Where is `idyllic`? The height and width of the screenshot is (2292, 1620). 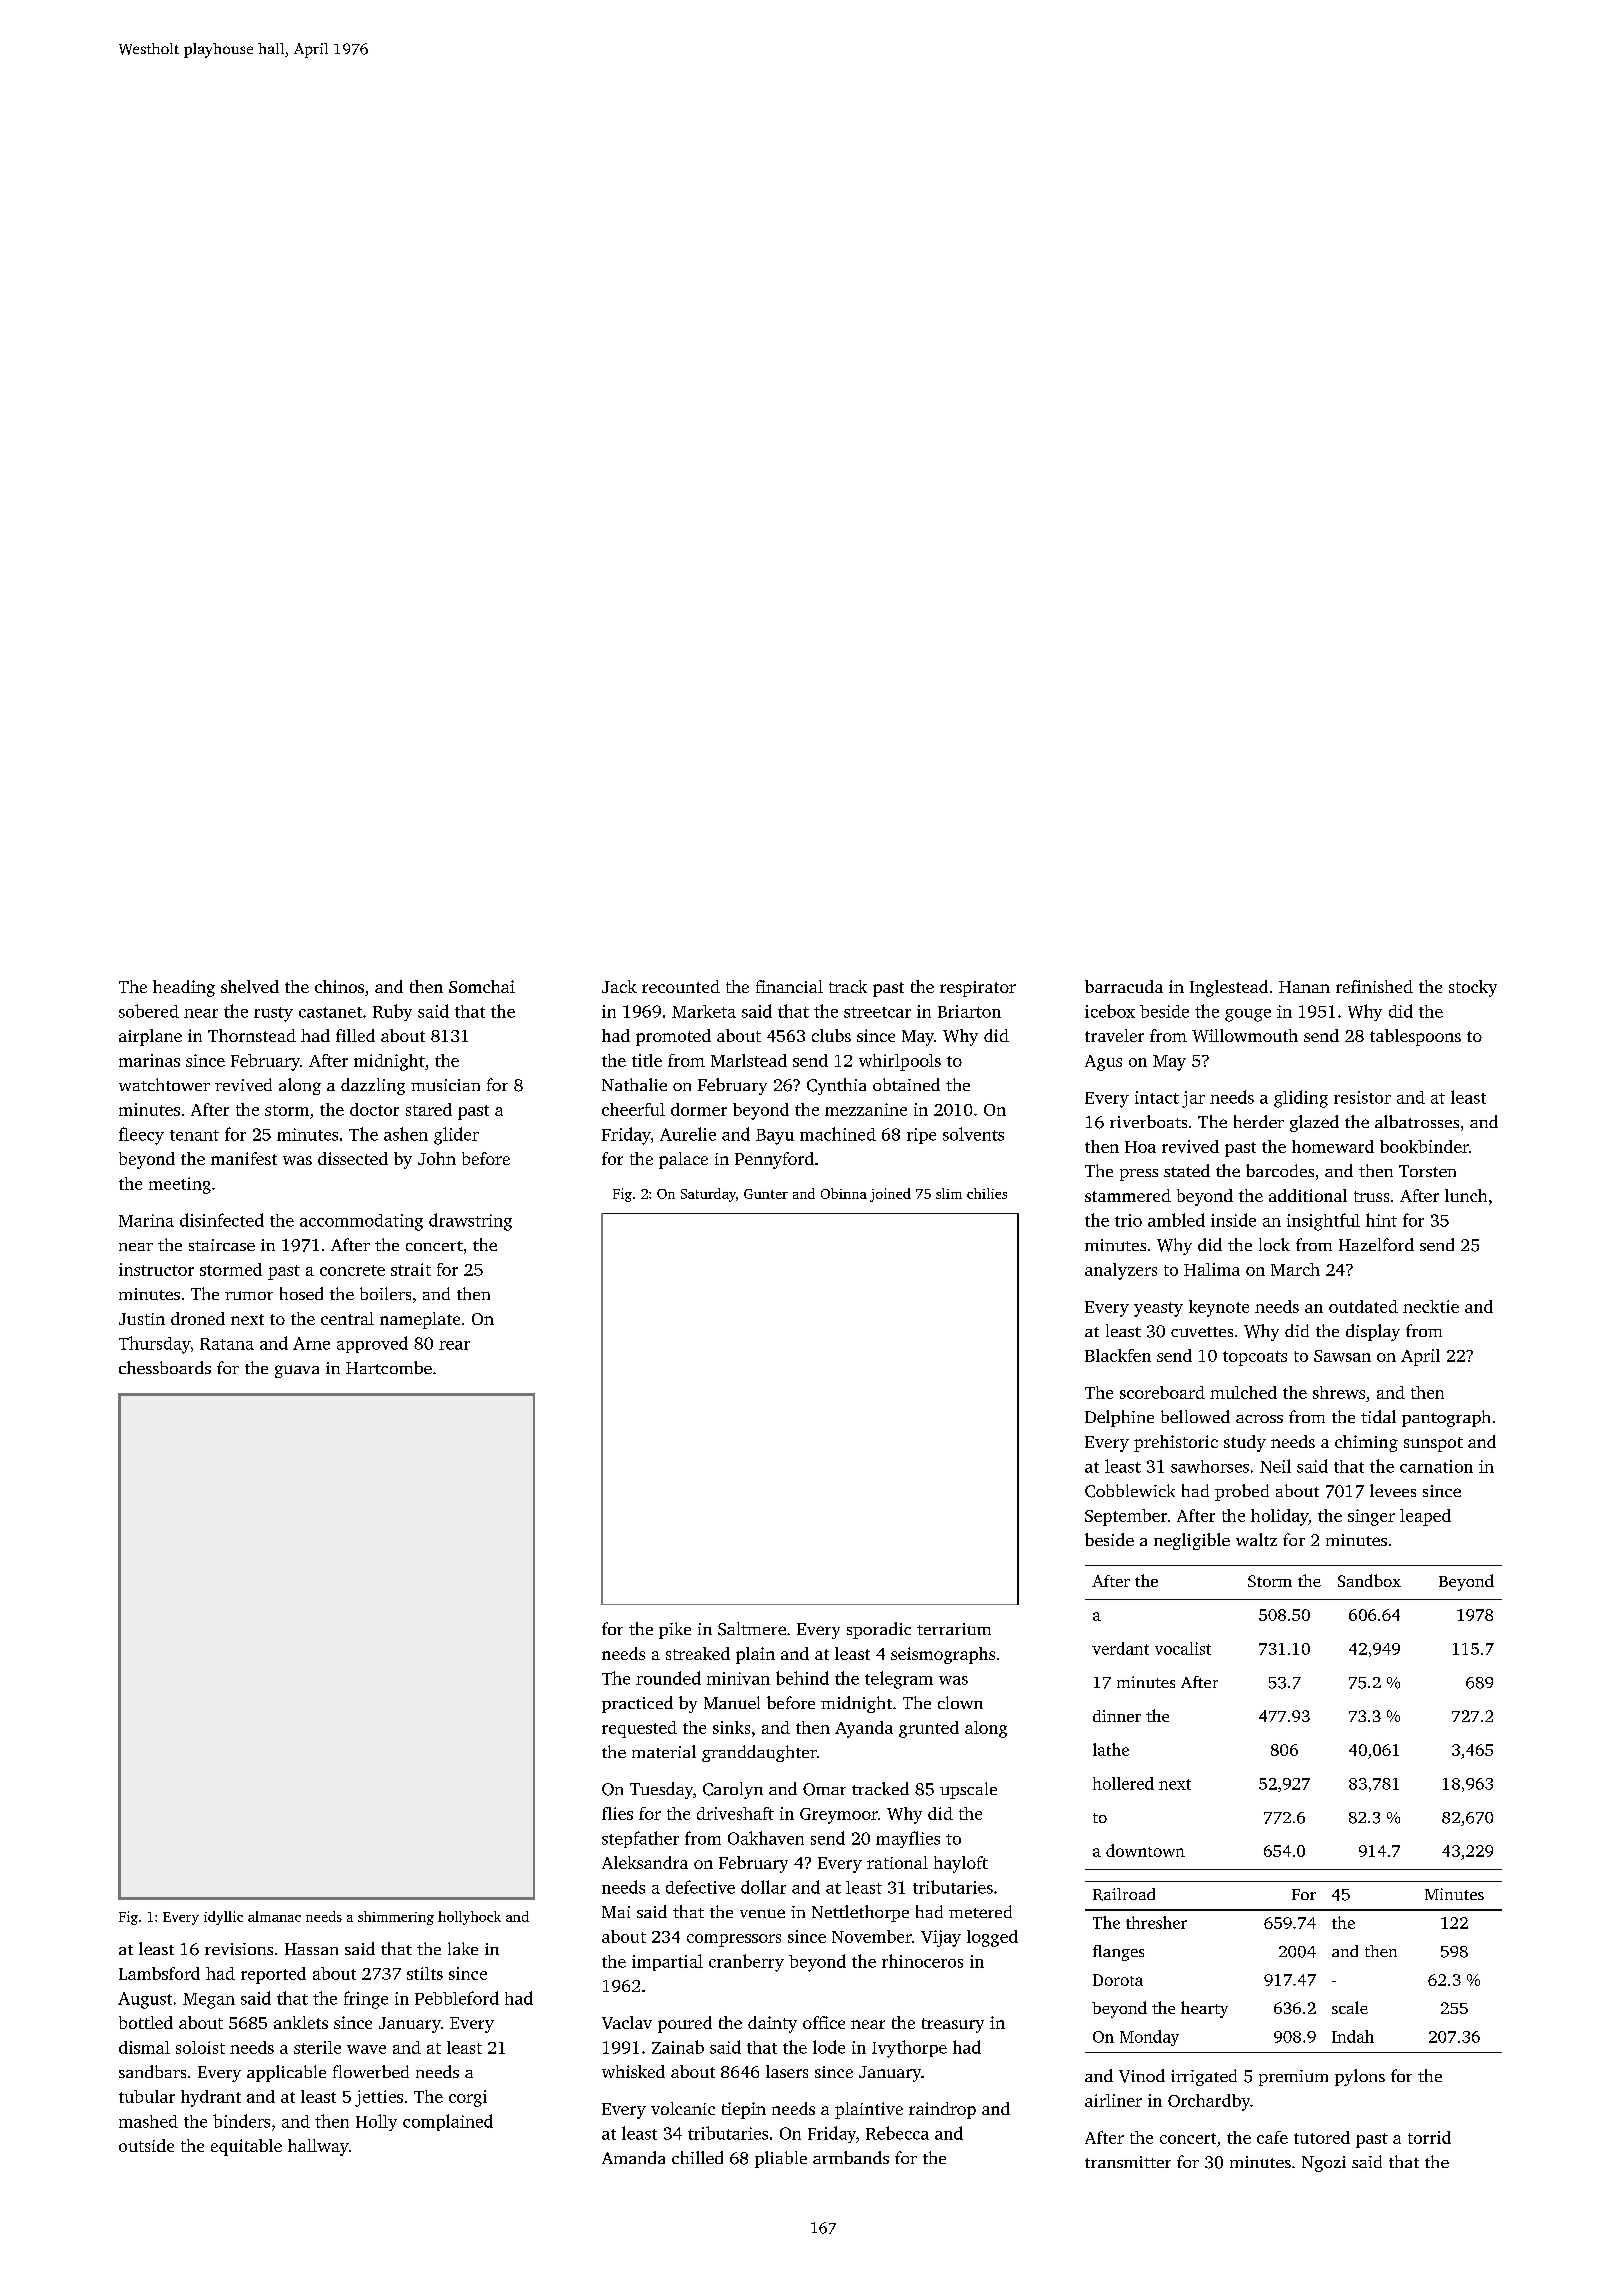
idyllic is located at coordinates (223, 1918).
